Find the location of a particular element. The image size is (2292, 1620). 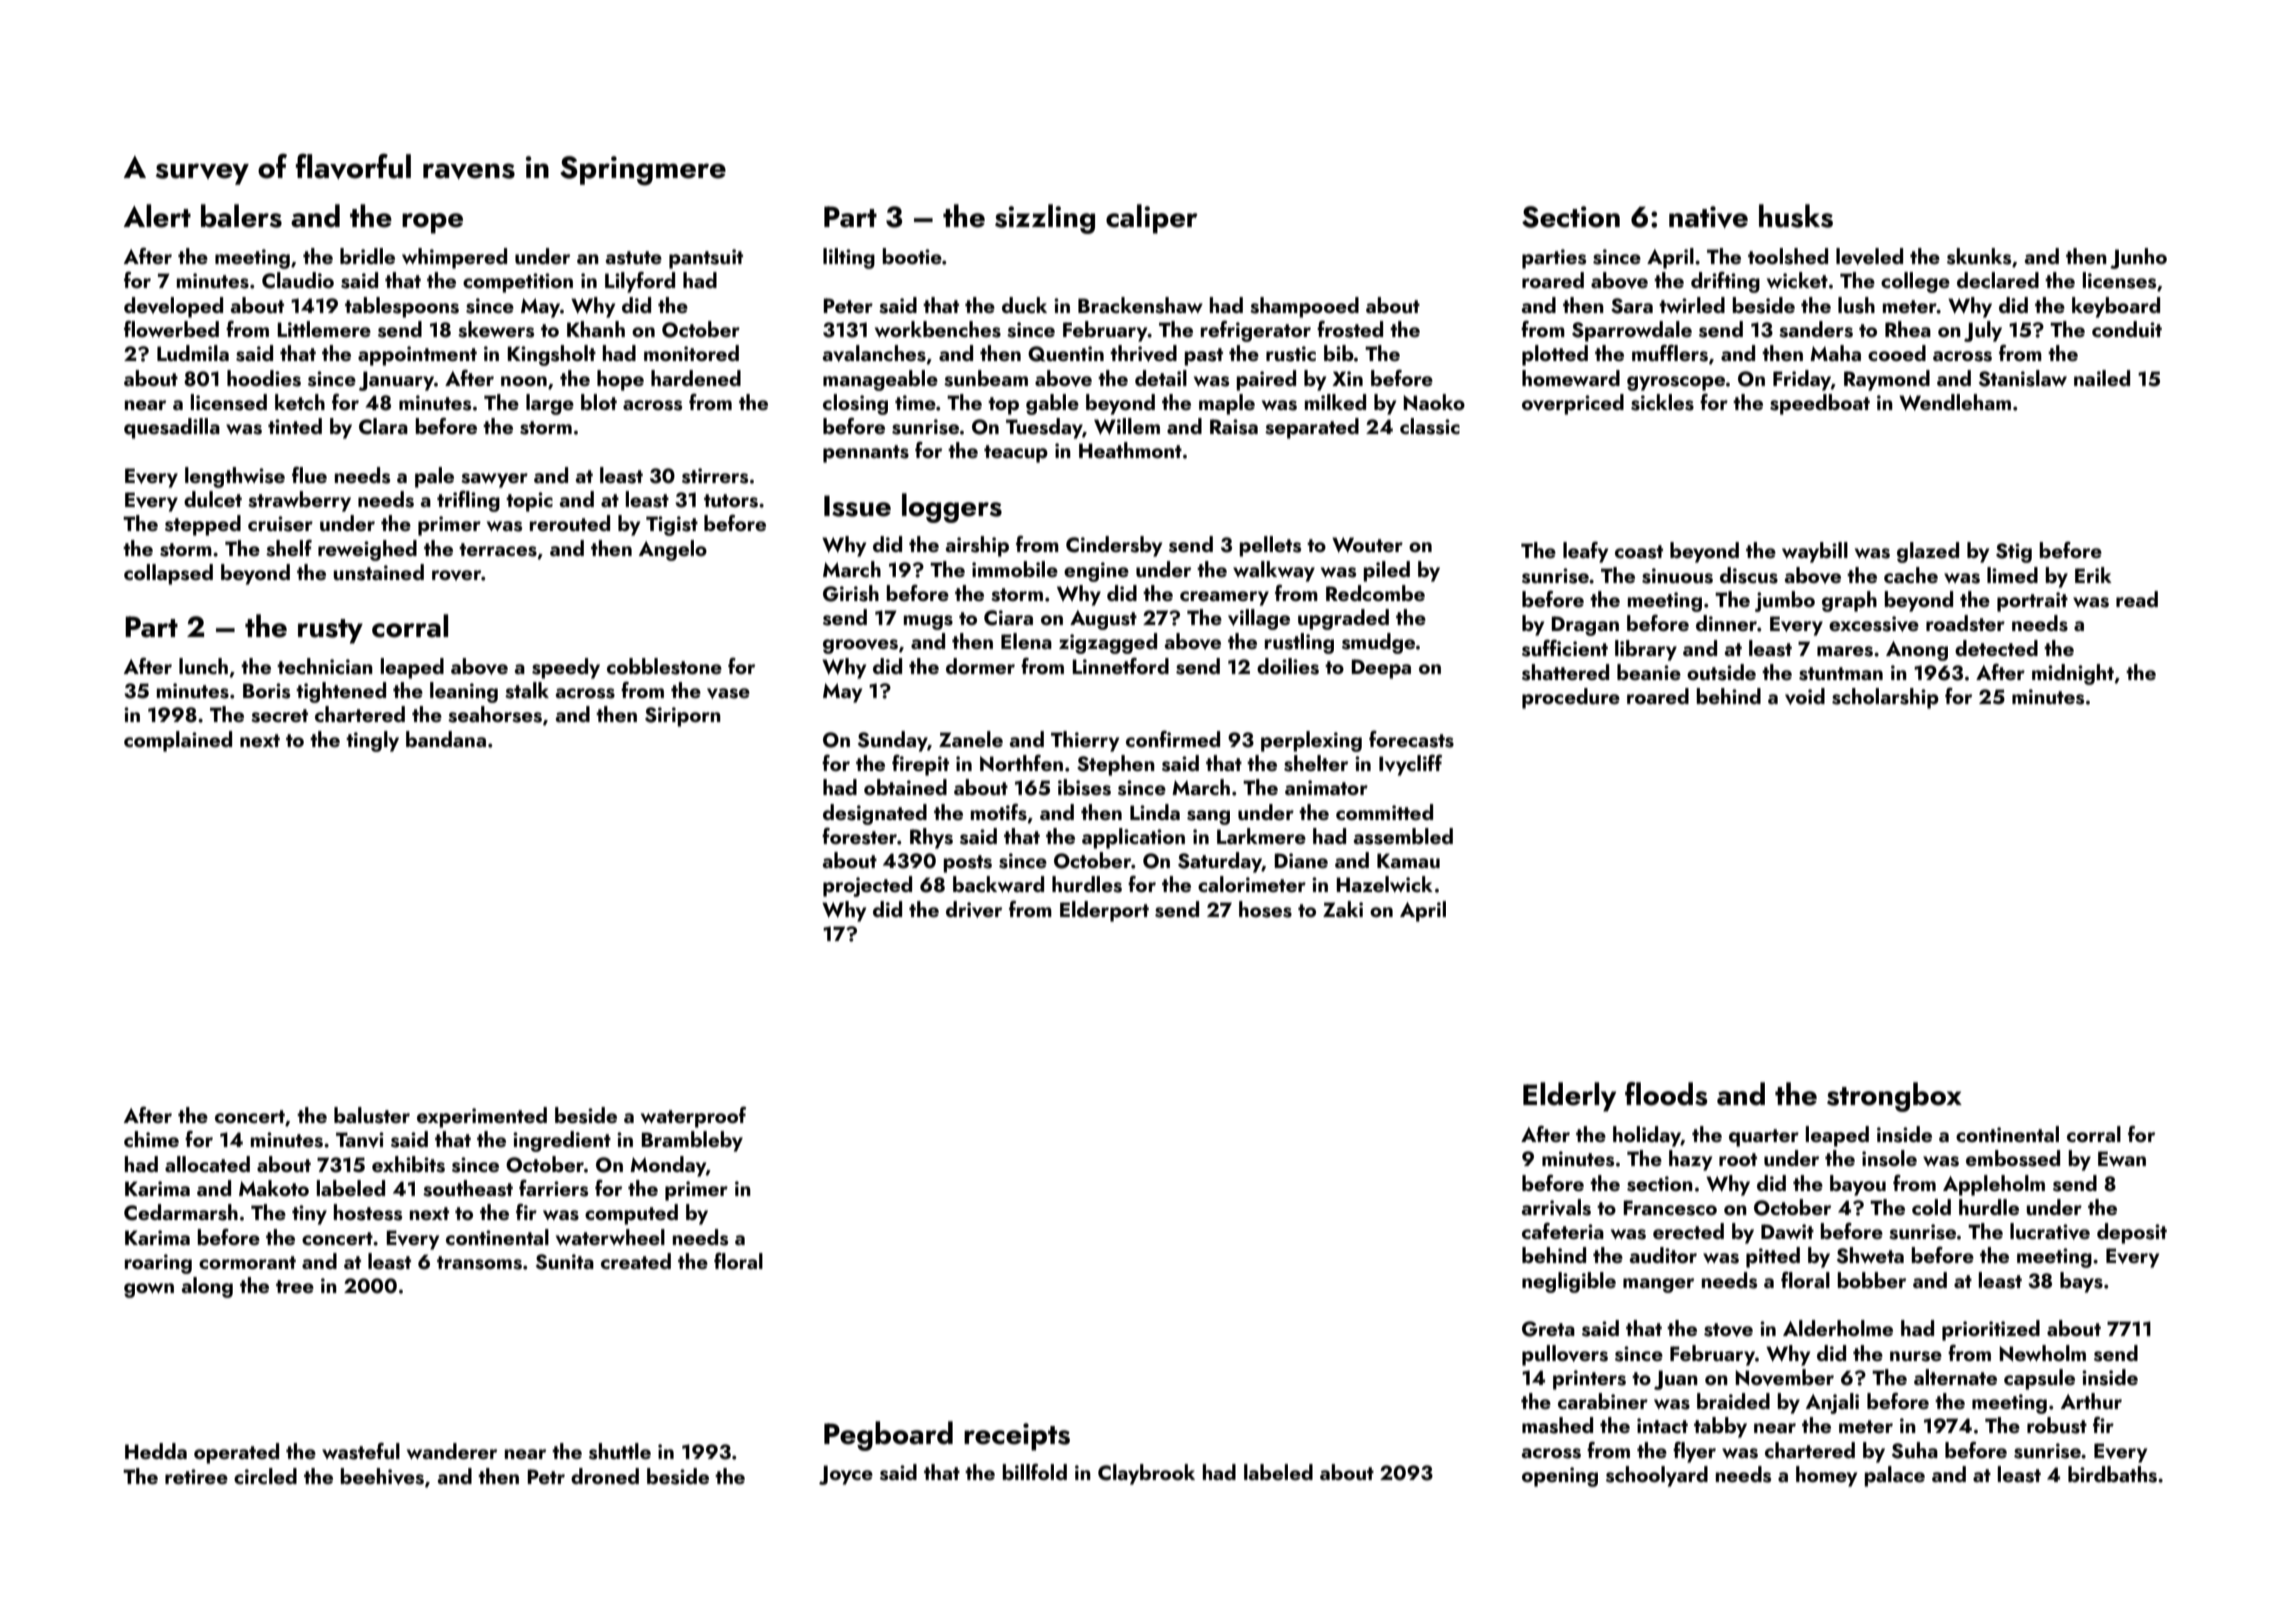

declared is located at coordinates (1998, 280).
